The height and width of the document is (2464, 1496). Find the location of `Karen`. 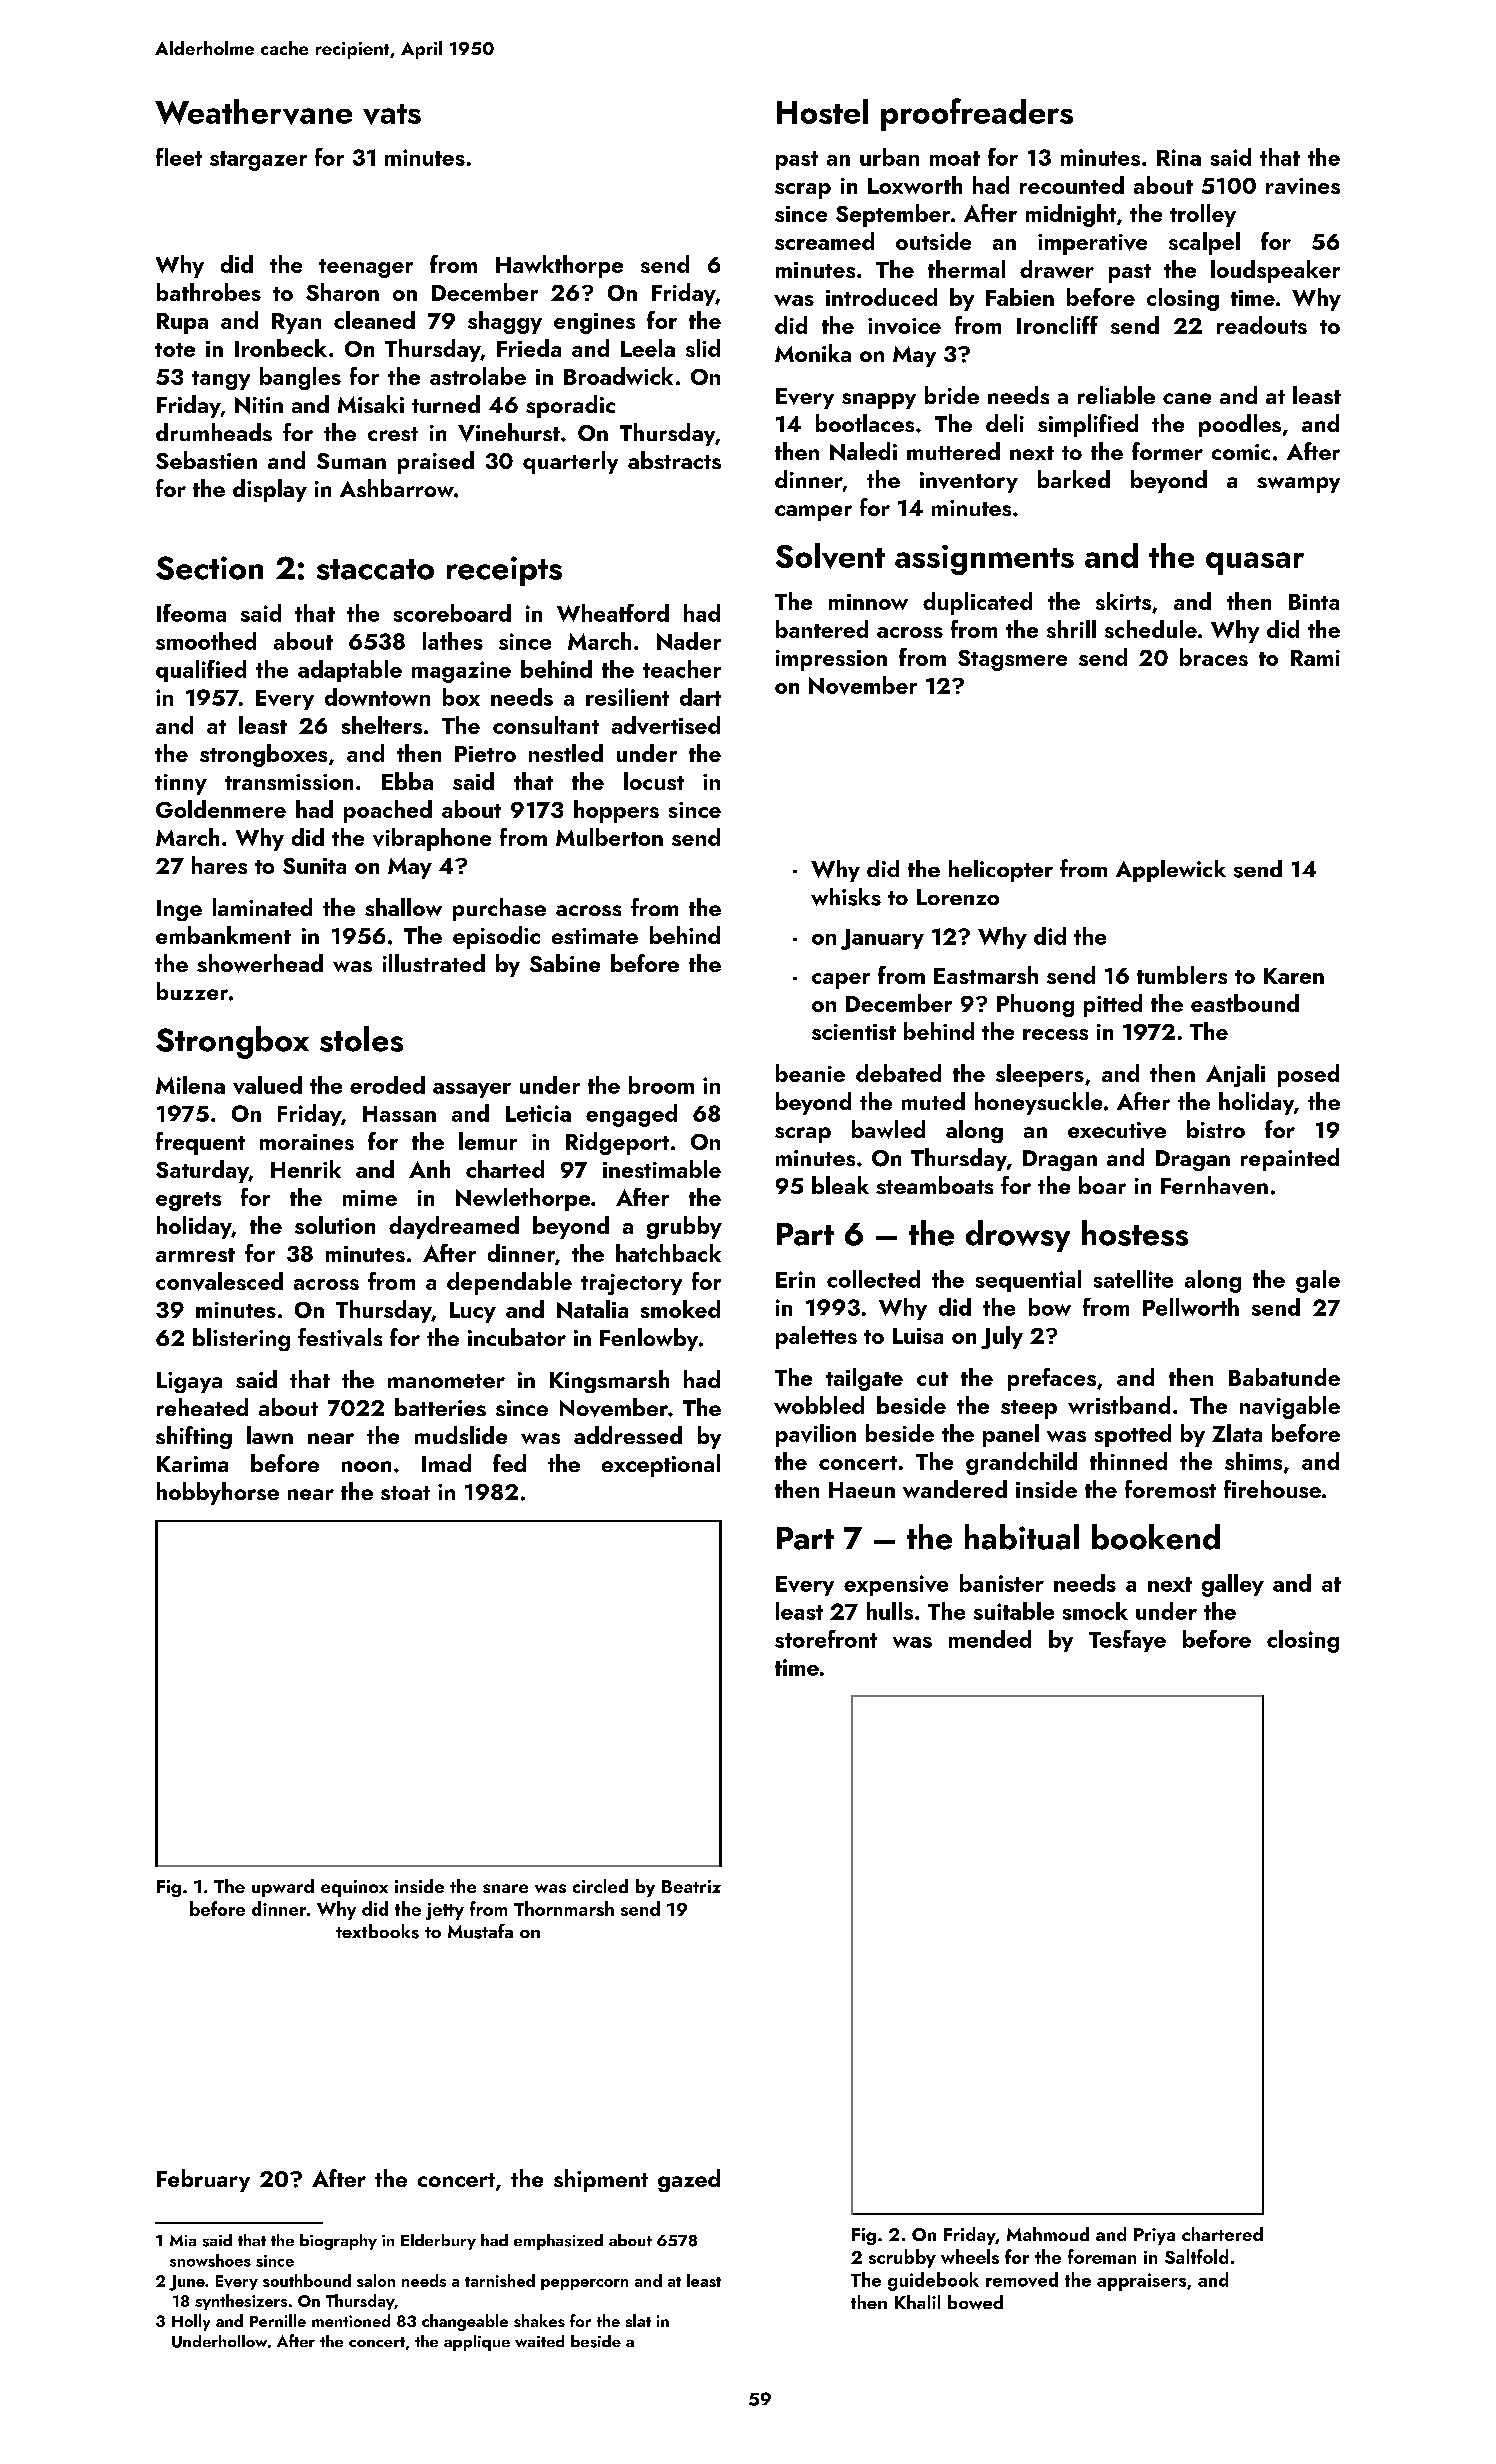

Karen is located at coordinates (1294, 976).
